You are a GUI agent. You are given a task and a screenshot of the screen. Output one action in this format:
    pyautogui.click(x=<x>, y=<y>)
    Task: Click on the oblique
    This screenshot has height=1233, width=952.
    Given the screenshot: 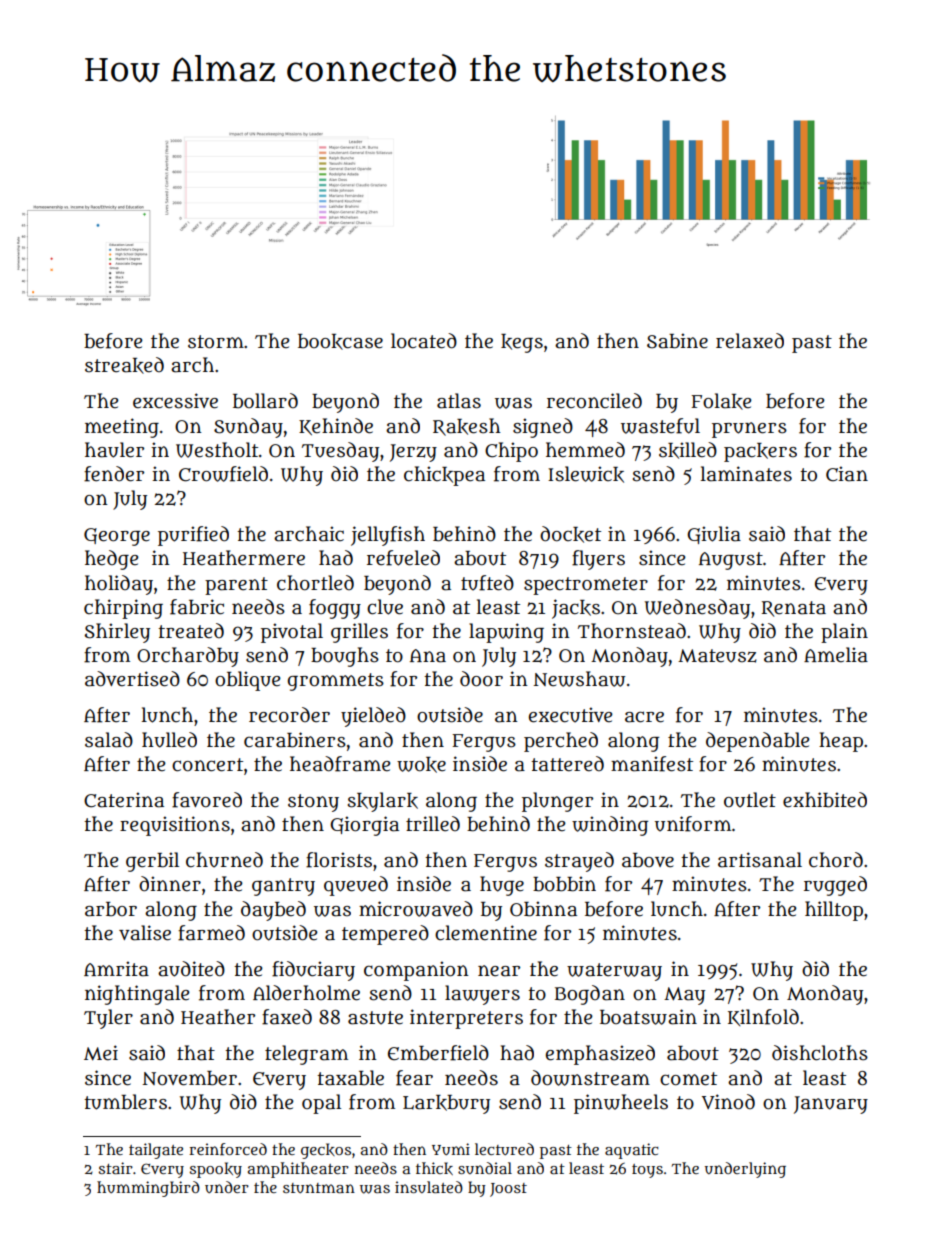 What is the action you would take?
    pyautogui.click(x=248, y=681)
